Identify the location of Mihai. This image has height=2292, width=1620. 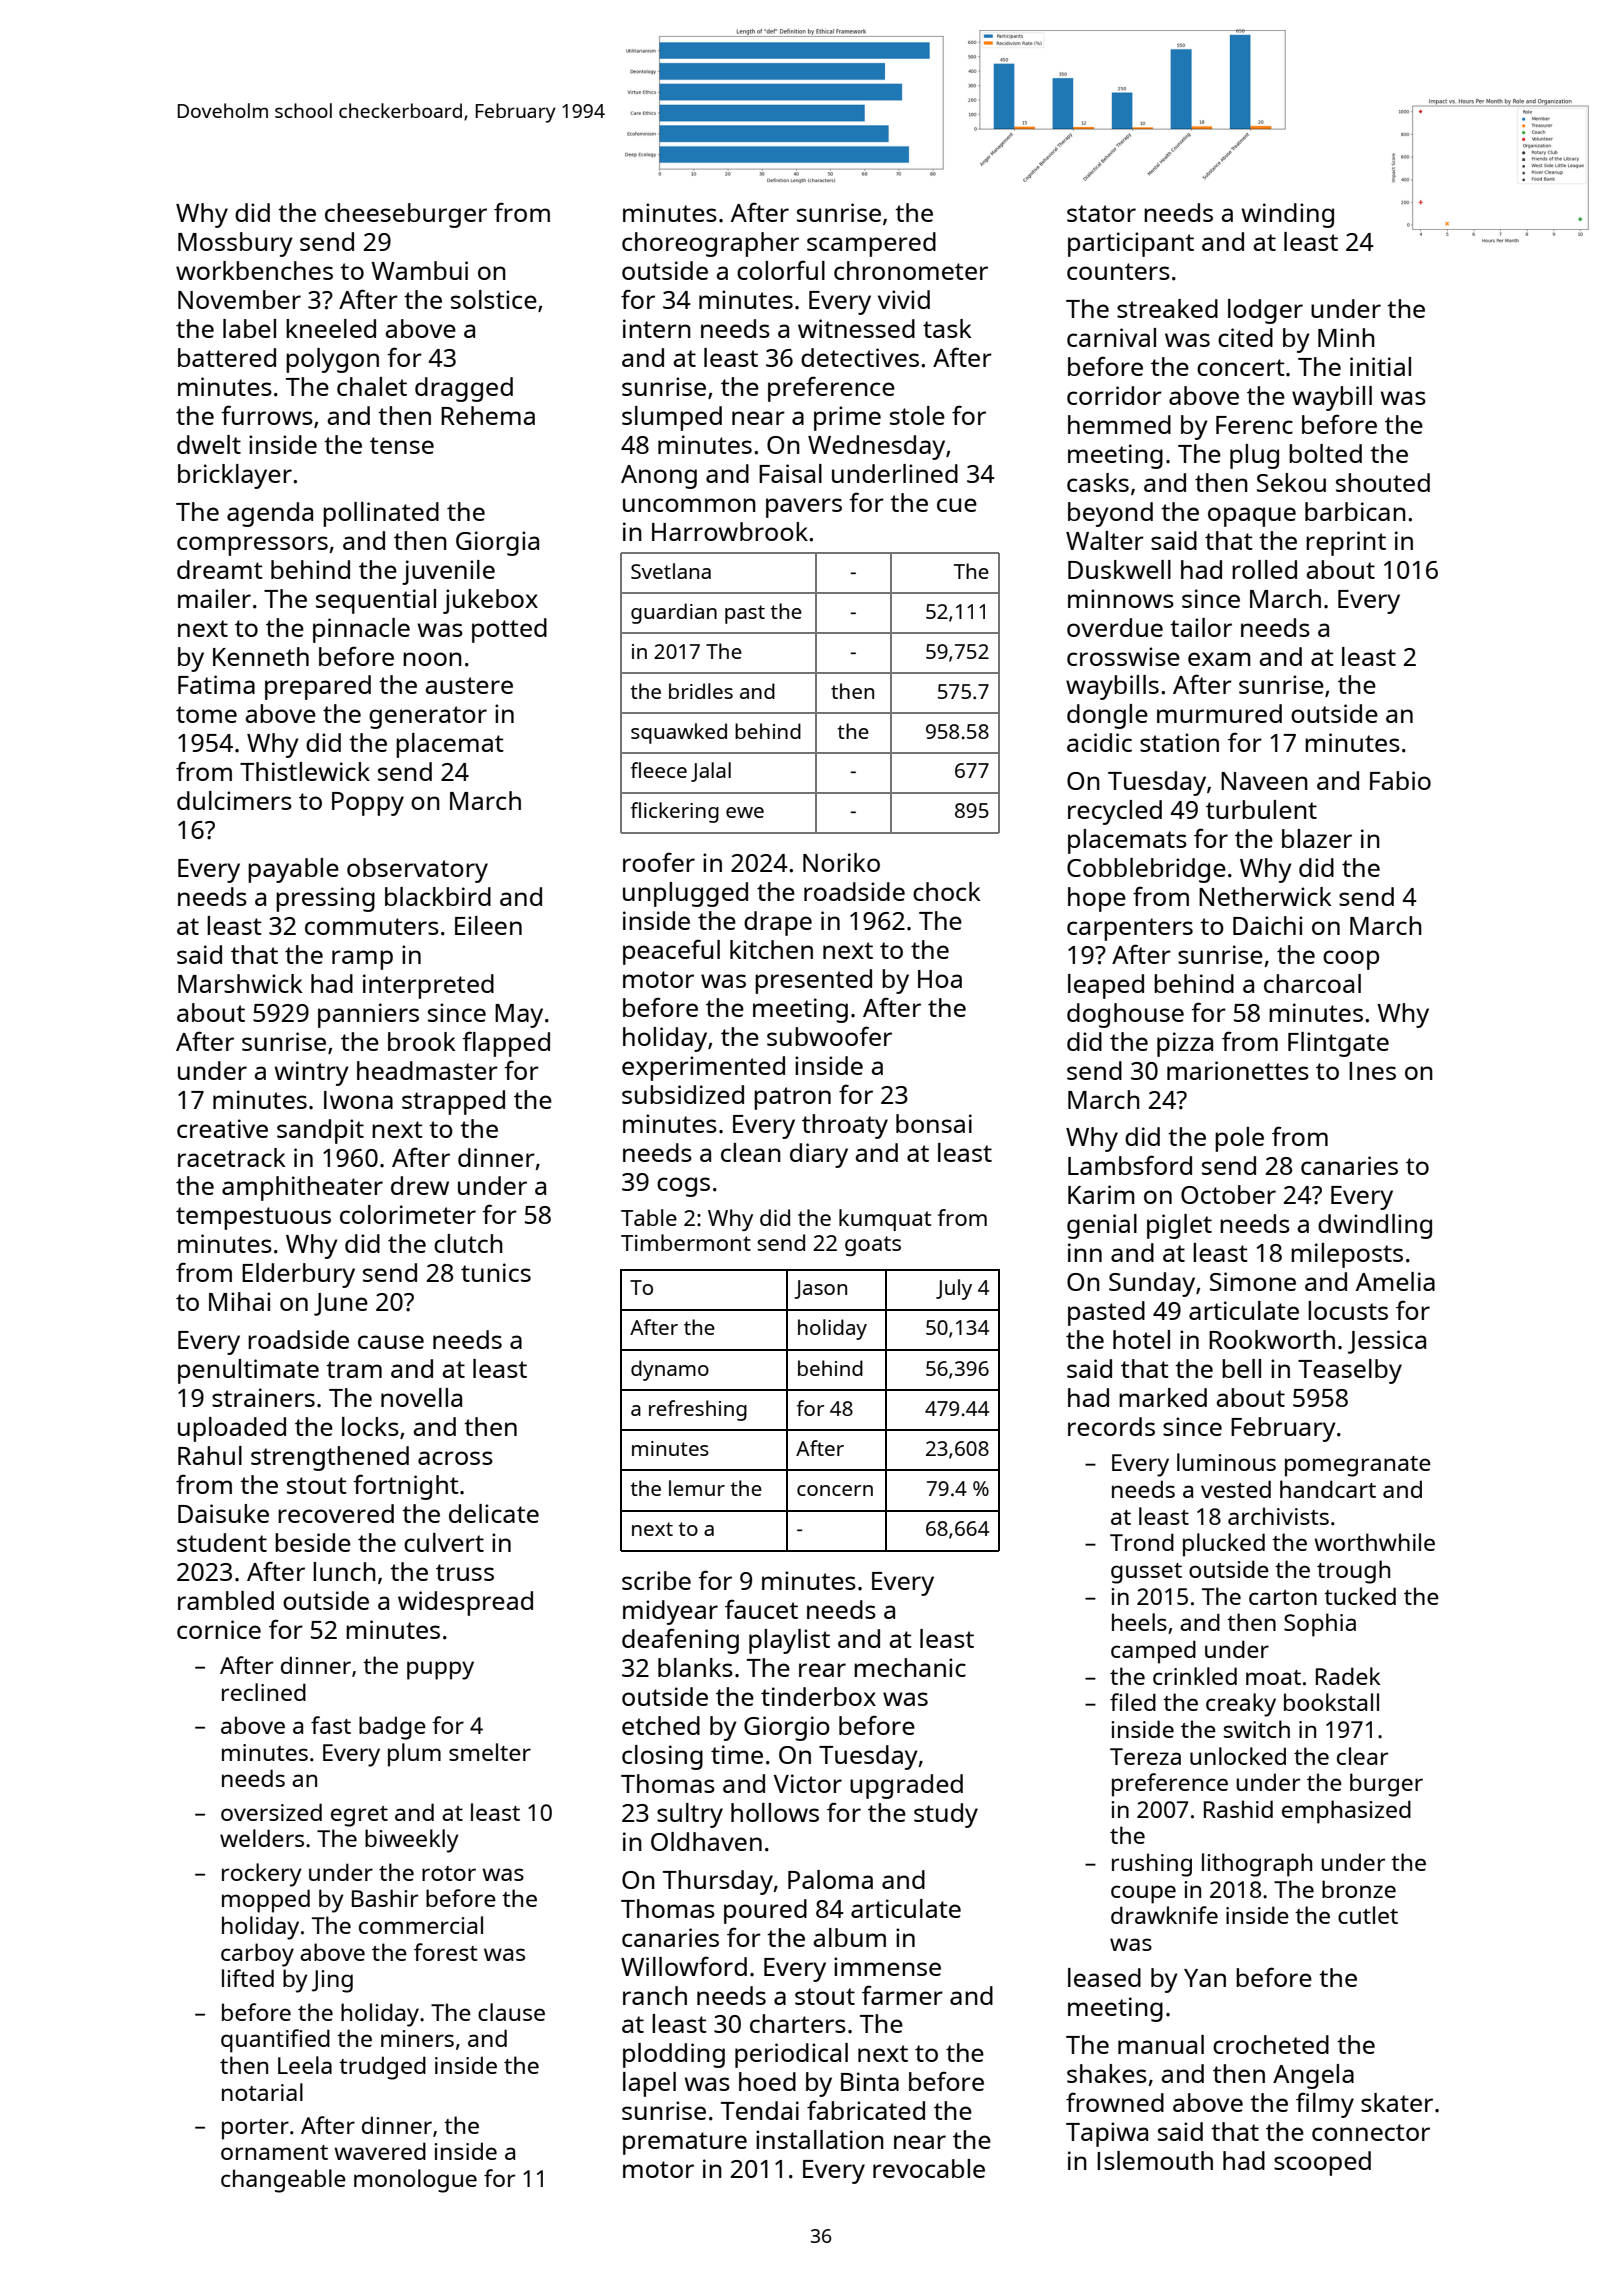
(239, 1301).
